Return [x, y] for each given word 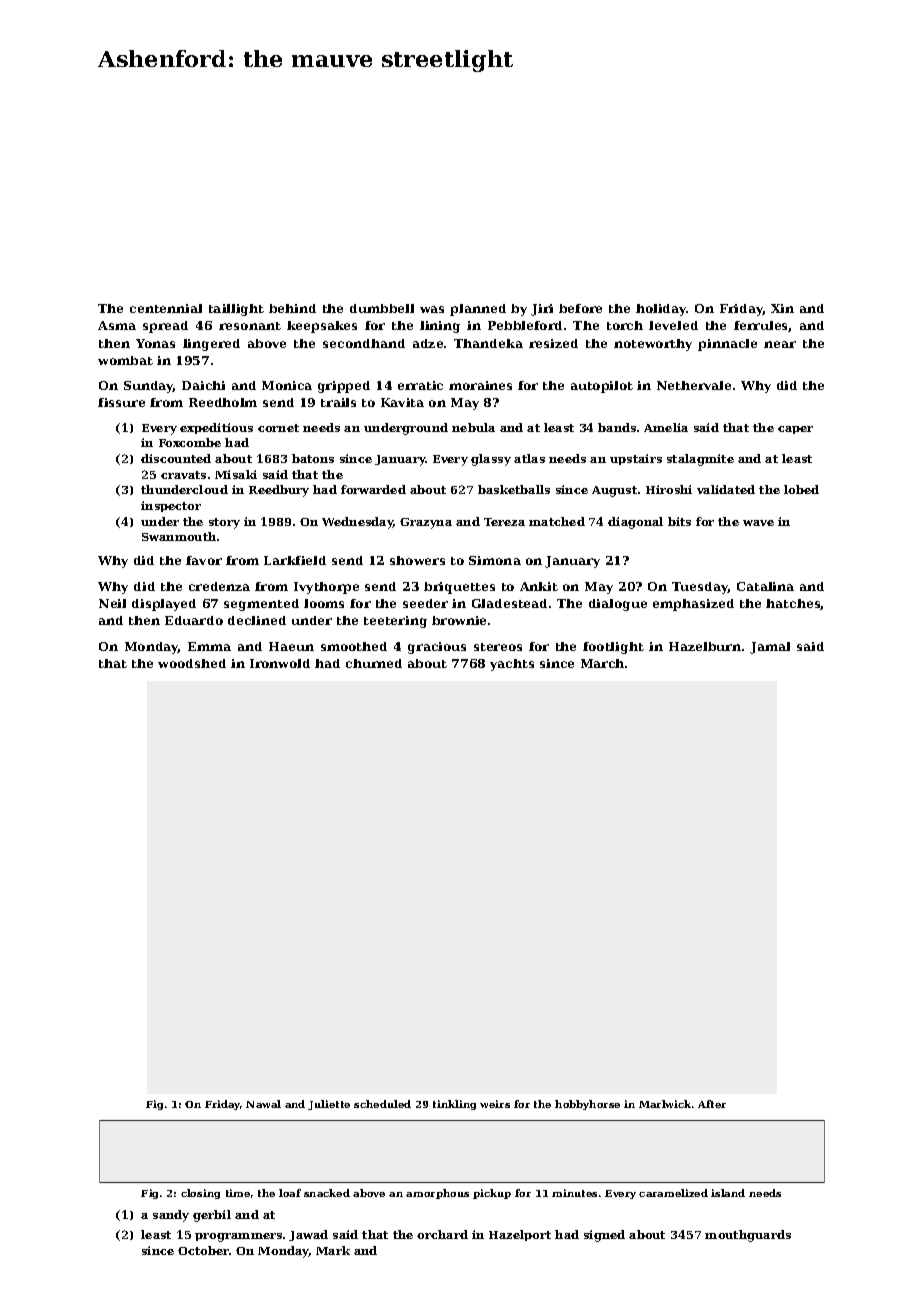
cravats [183, 475]
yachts [512, 665]
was [432, 309]
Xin [782, 308]
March [602, 663]
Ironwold [280, 663]
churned [374, 663]
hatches [793, 604]
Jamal [770, 648]
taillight [236, 310]
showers [417, 560]
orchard [442, 1234]
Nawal [263, 1104]
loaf [290, 1193]
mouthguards [748, 1236]
